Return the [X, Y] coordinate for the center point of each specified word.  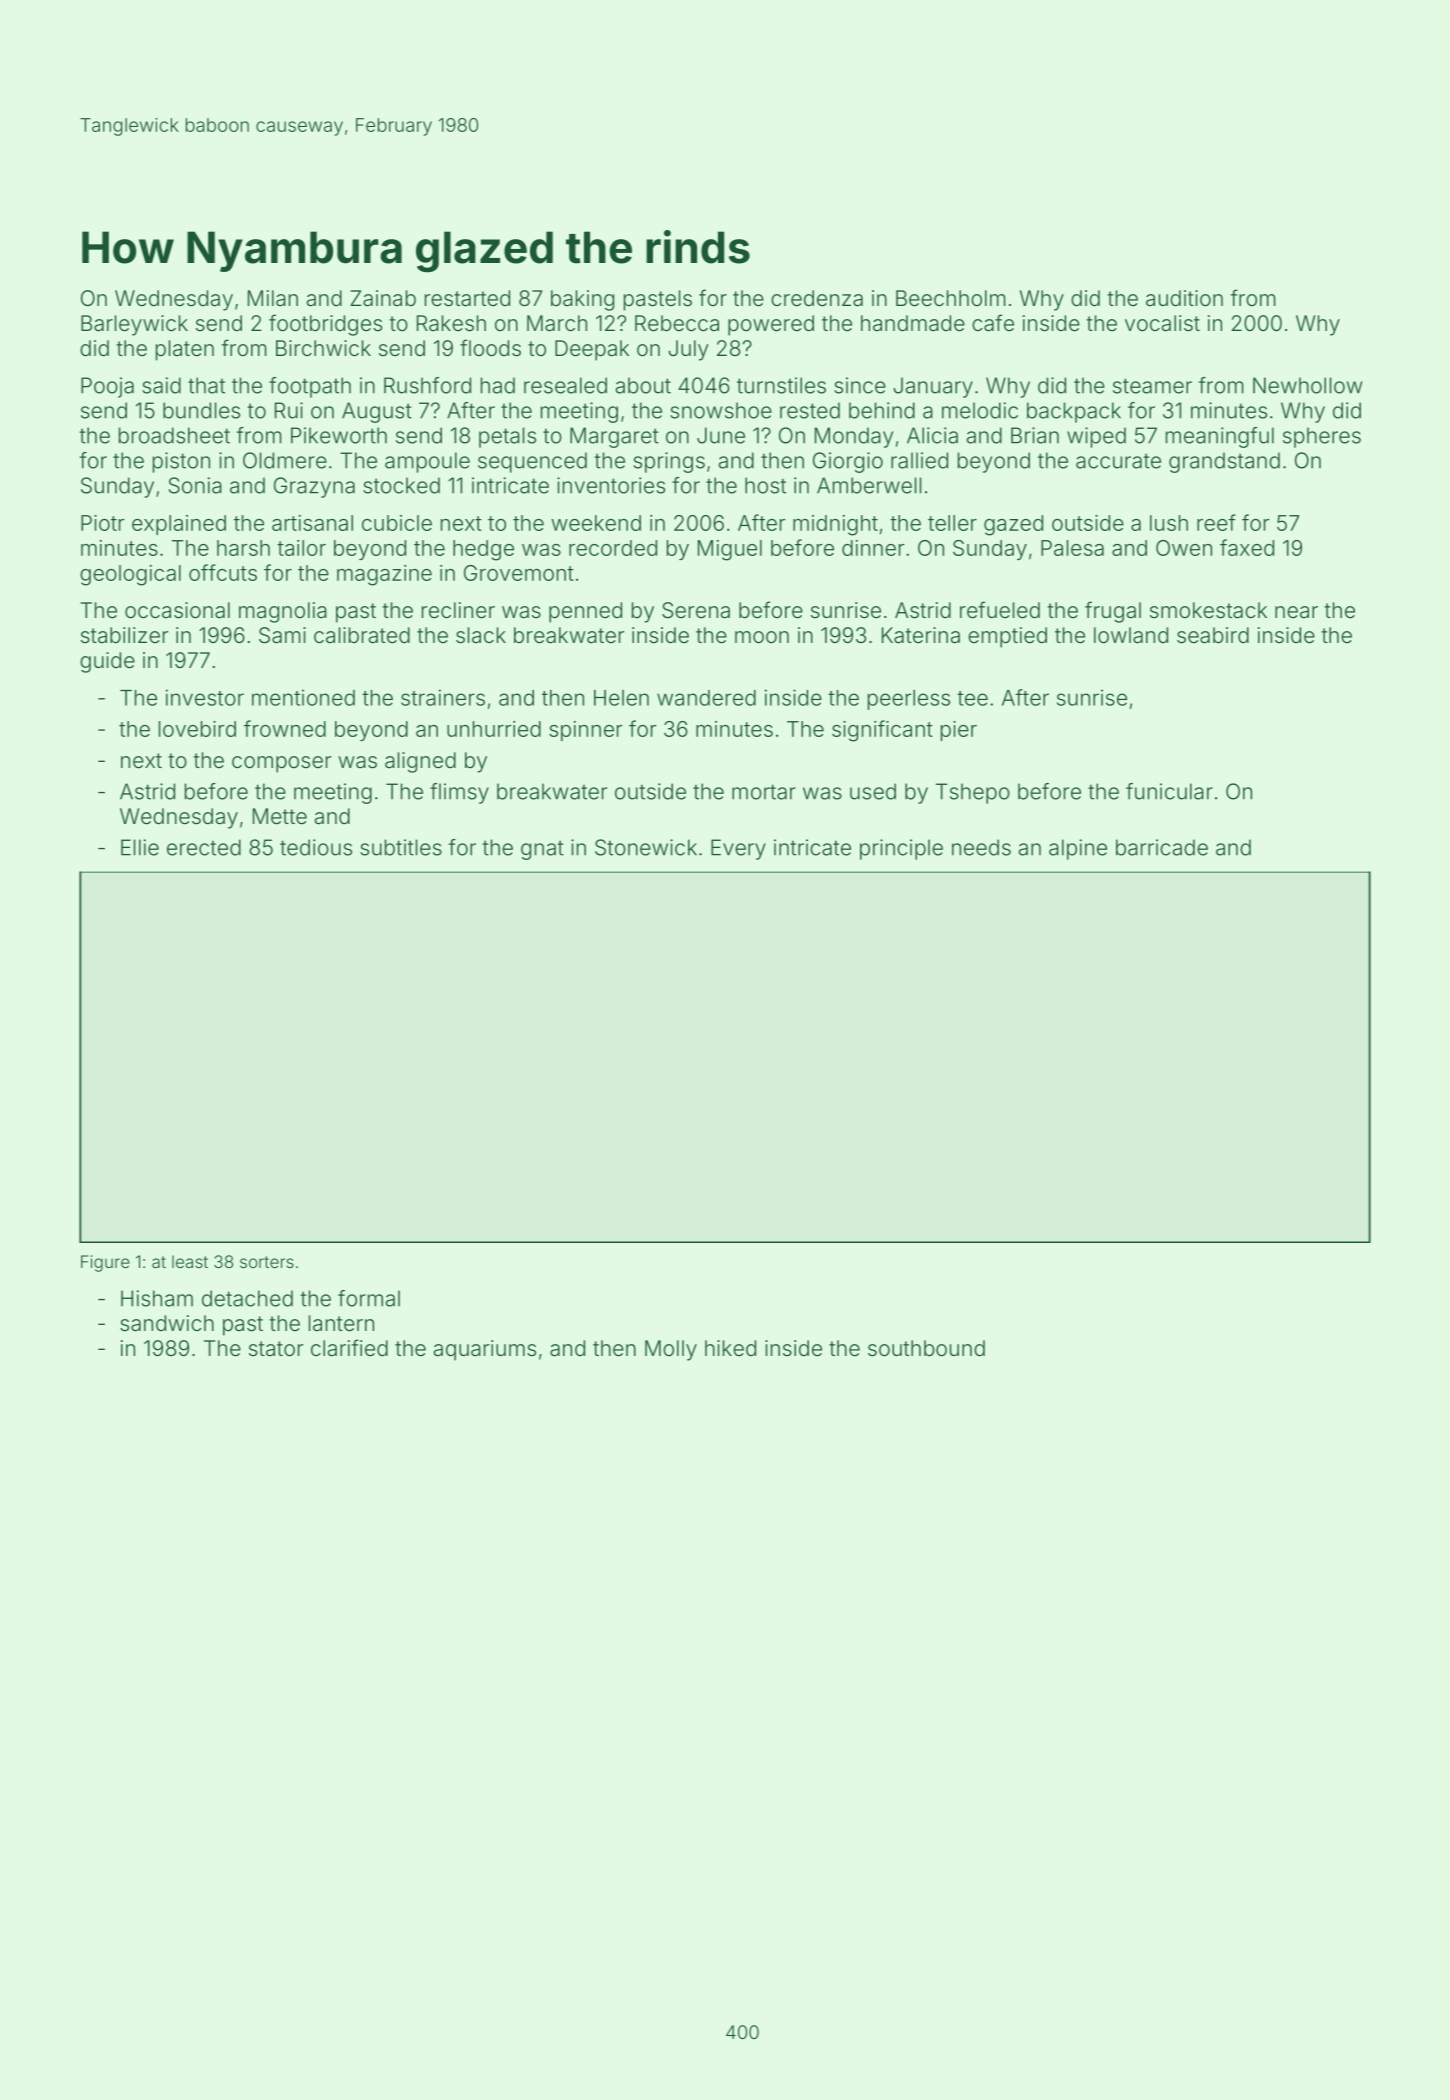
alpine [1078, 849]
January [933, 387]
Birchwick [323, 348]
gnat [542, 850]
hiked [730, 1348]
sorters [267, 1262]
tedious [316, 847]
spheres [1322, 437]
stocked [401, 485]
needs [981, 847]
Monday [854, 437]
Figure [105, 1263]
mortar [764, 792]
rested [810, 410]
